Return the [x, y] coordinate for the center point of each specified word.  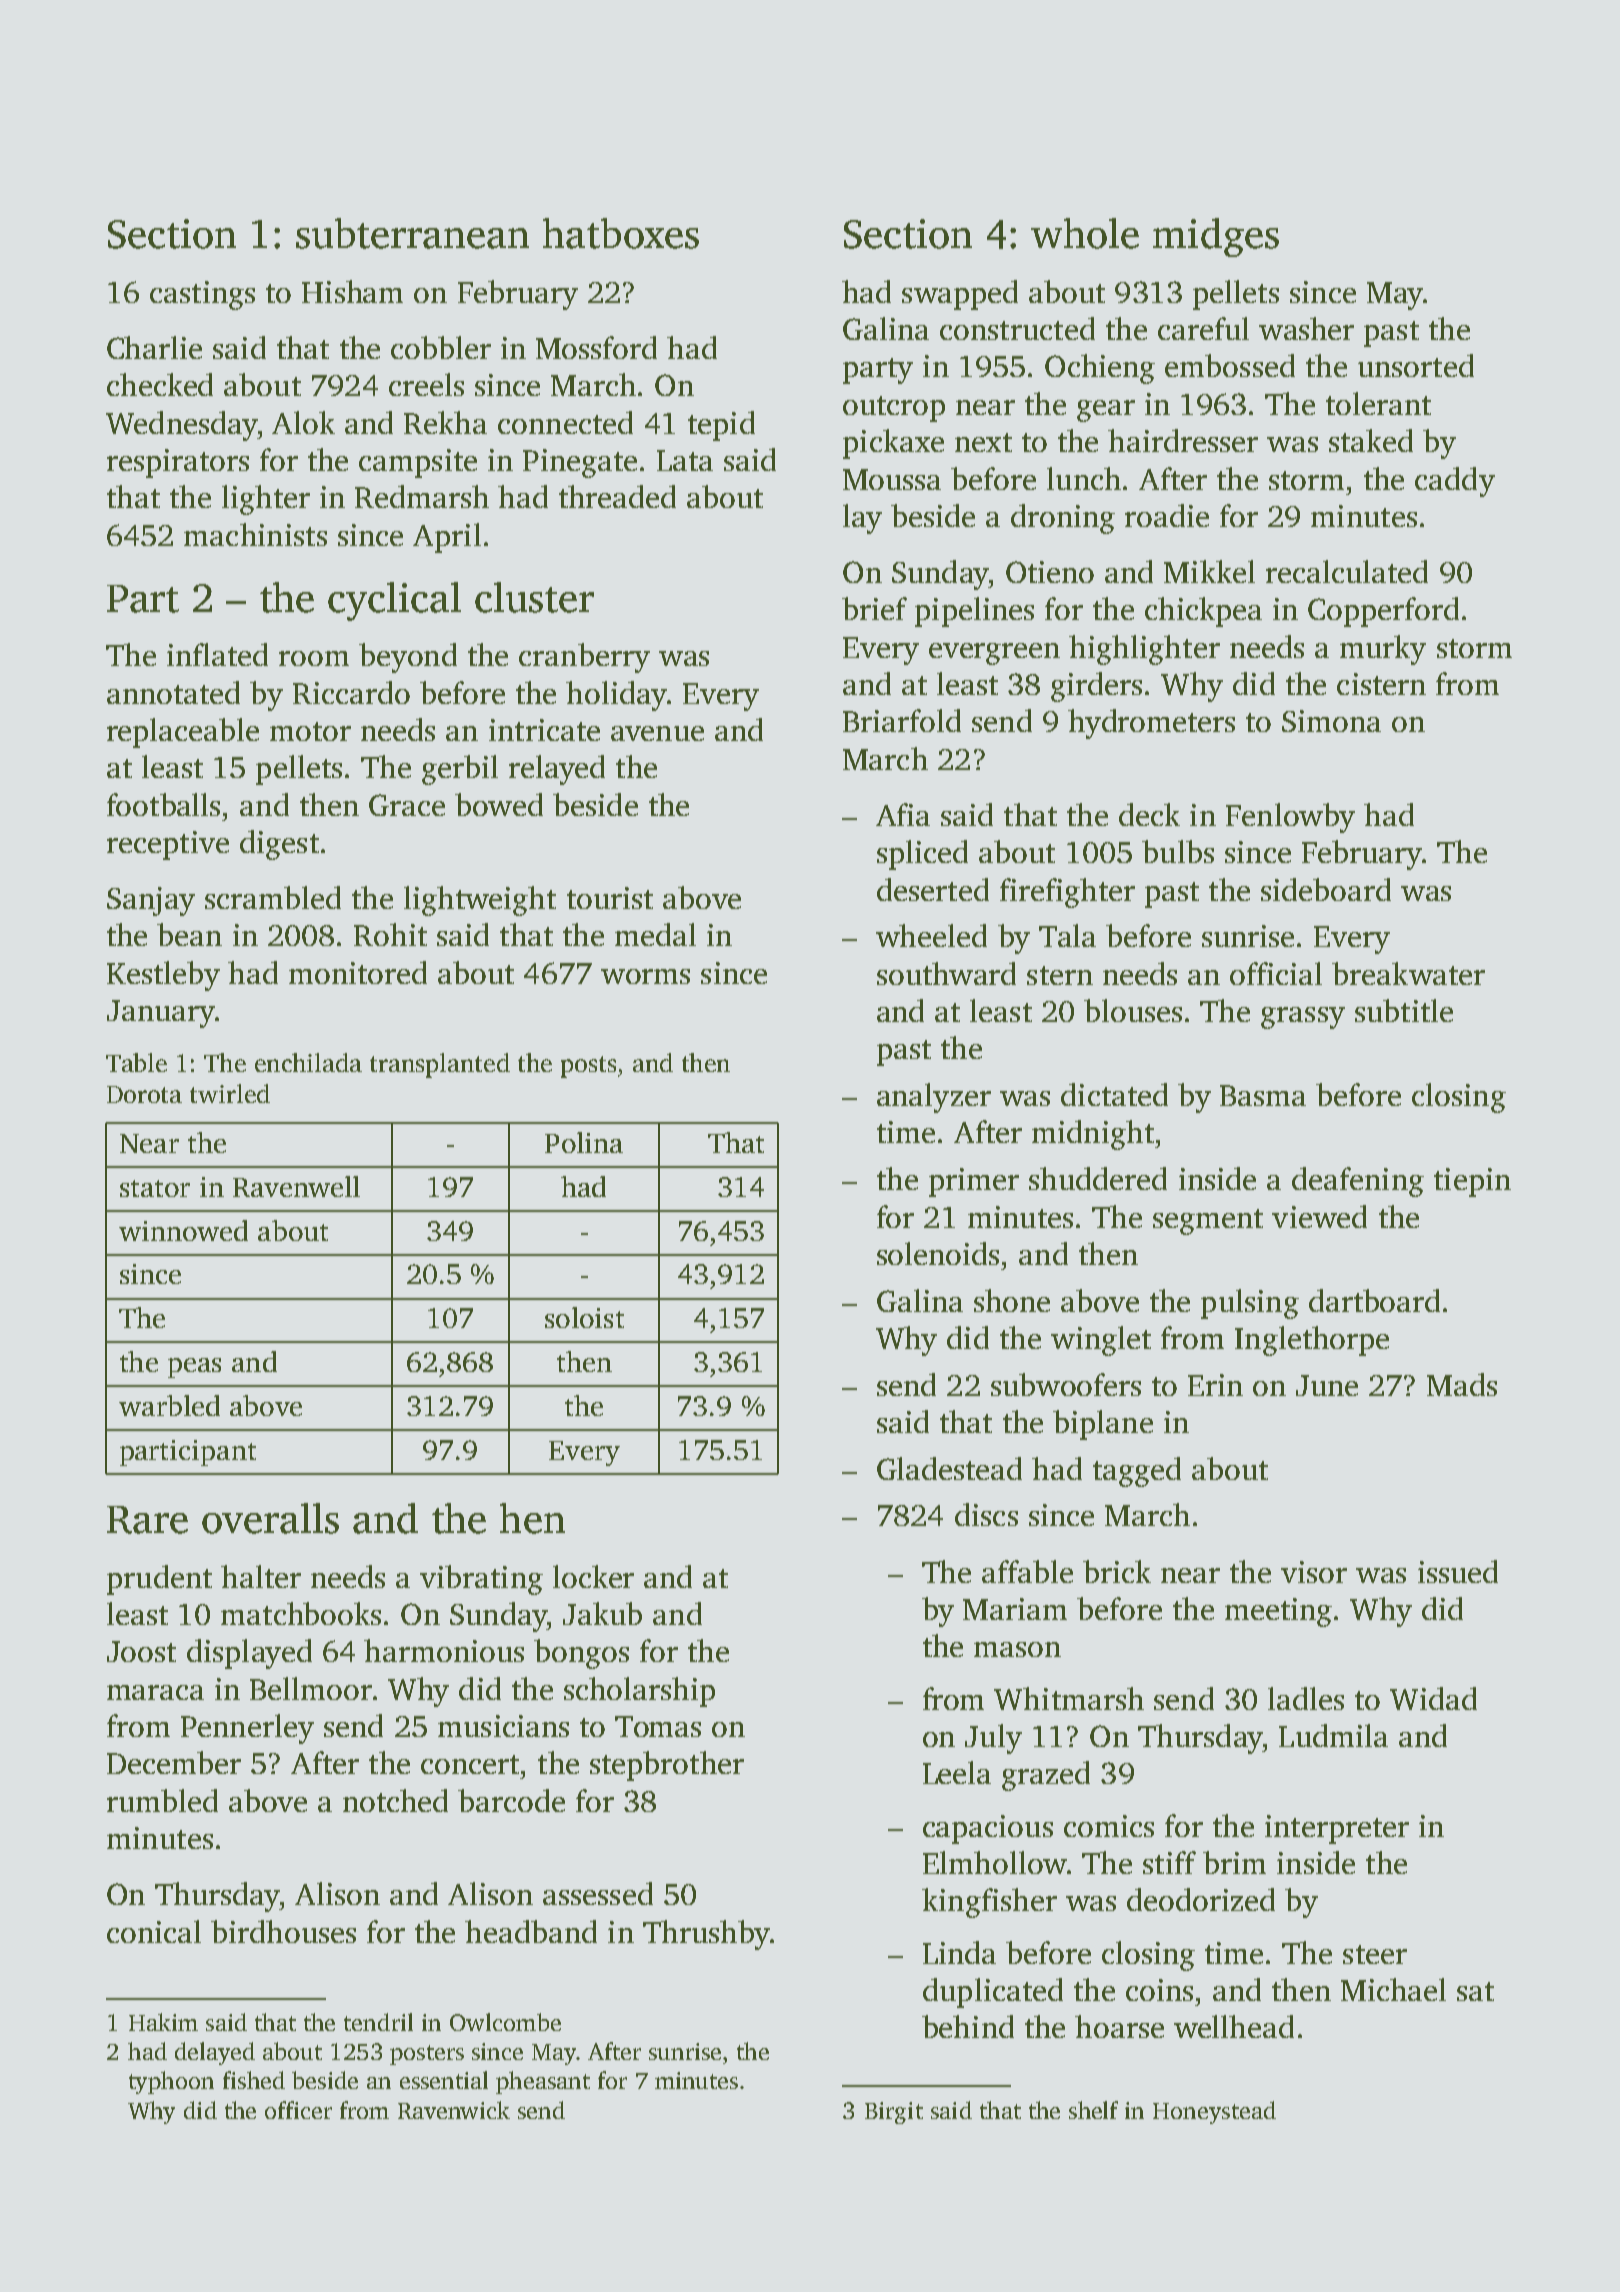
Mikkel [1209, 571]
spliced [922, 855]
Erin [1215, 1385]
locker [593, 1576]
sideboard [1326, 889]
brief [874, 608]
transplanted [440, 1065]
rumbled [162, 1800]
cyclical [394, 601]
